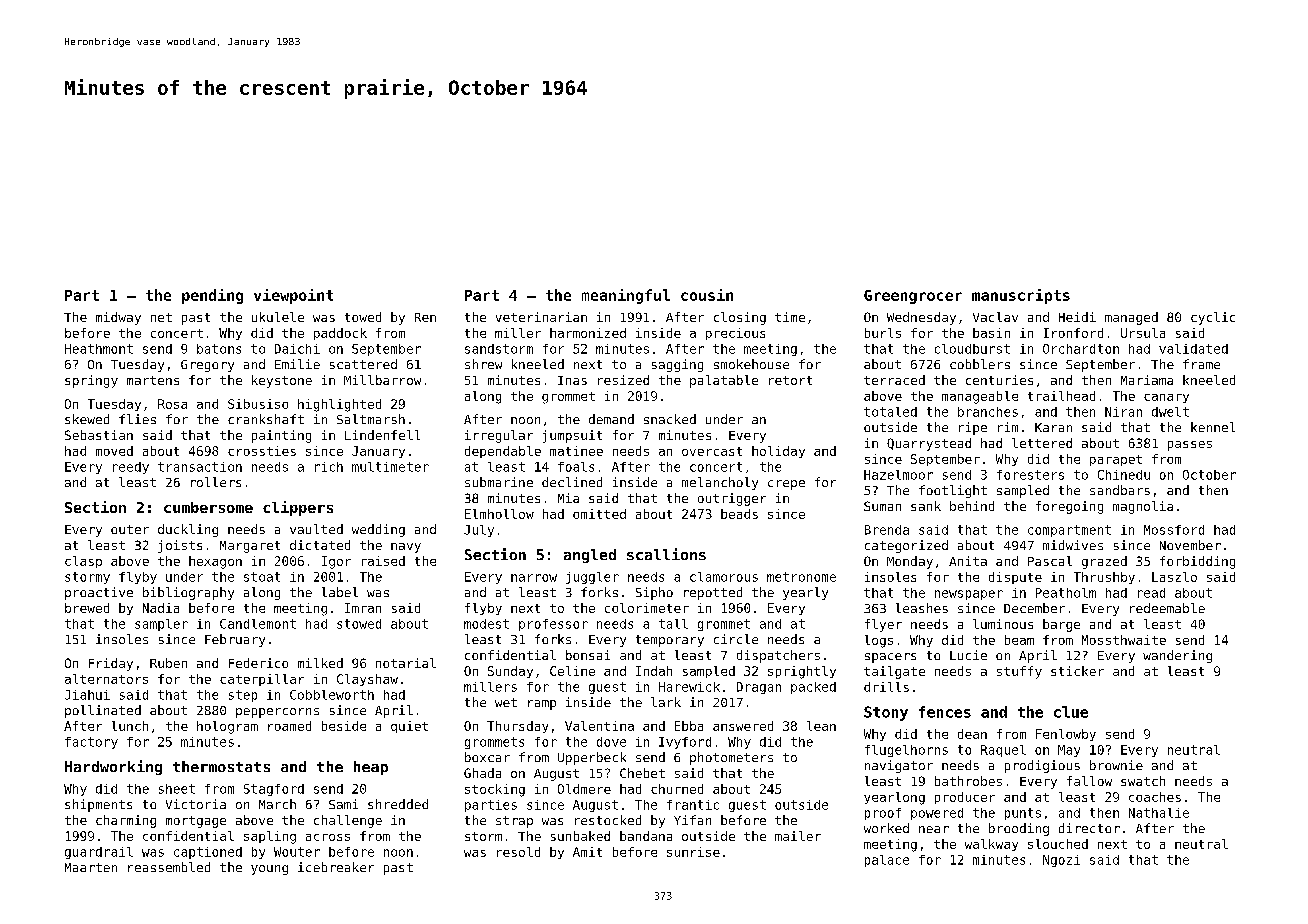 Image resolution: width=1308 pixels, height=924 pixels. I want to click on Greengrocer, so click(913, 297).
